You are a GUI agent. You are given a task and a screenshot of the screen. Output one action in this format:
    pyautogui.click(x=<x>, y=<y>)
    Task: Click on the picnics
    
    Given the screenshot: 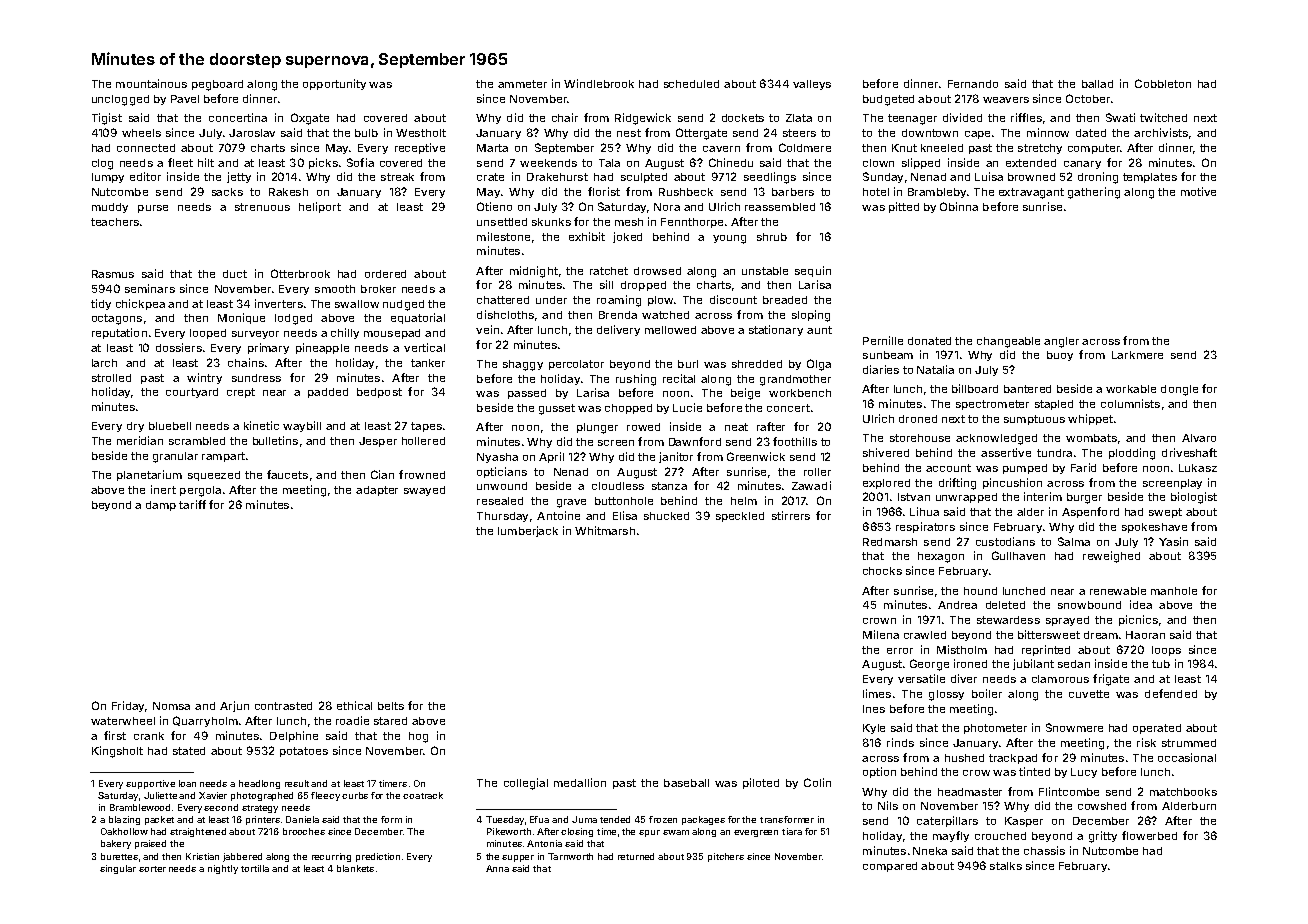 What is the action you would take?
    pyautogui.click(x=1138, y=620)
